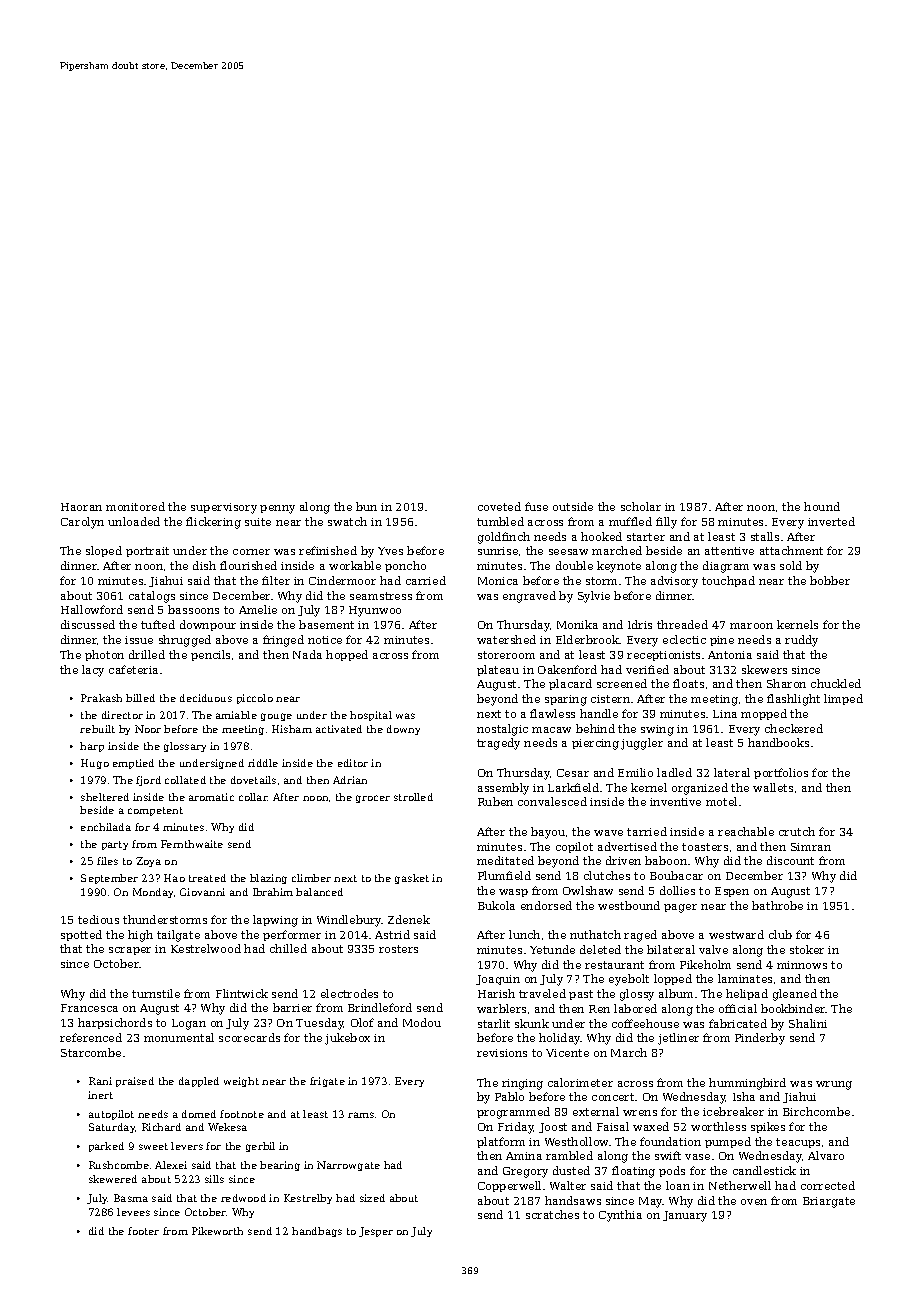 The image size is (924, 1308). I want to click on threaded, so click(682, 624).
